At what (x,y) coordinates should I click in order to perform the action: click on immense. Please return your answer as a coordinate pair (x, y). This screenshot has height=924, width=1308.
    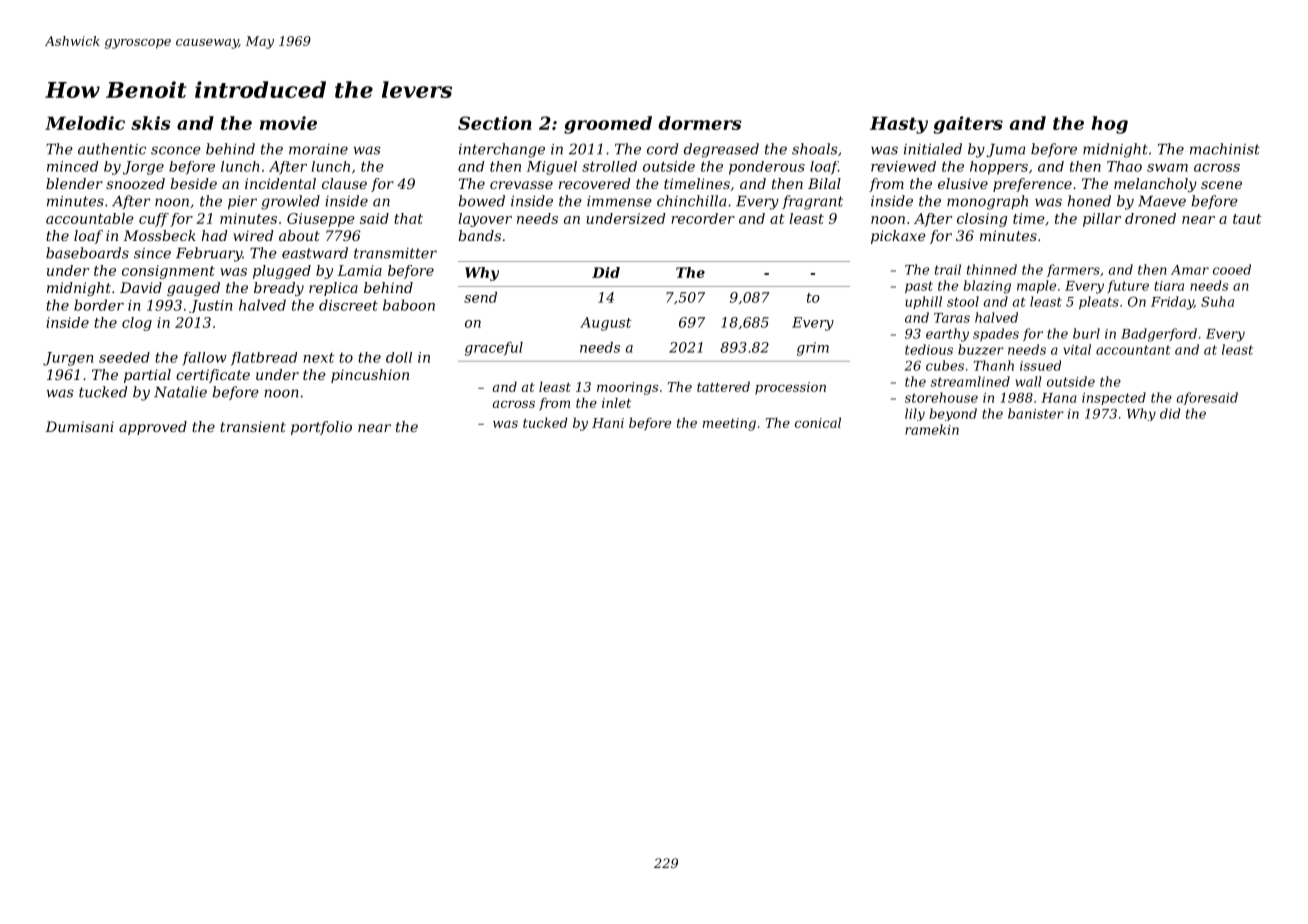
    Looking at the image, I should click on (619, 201).
